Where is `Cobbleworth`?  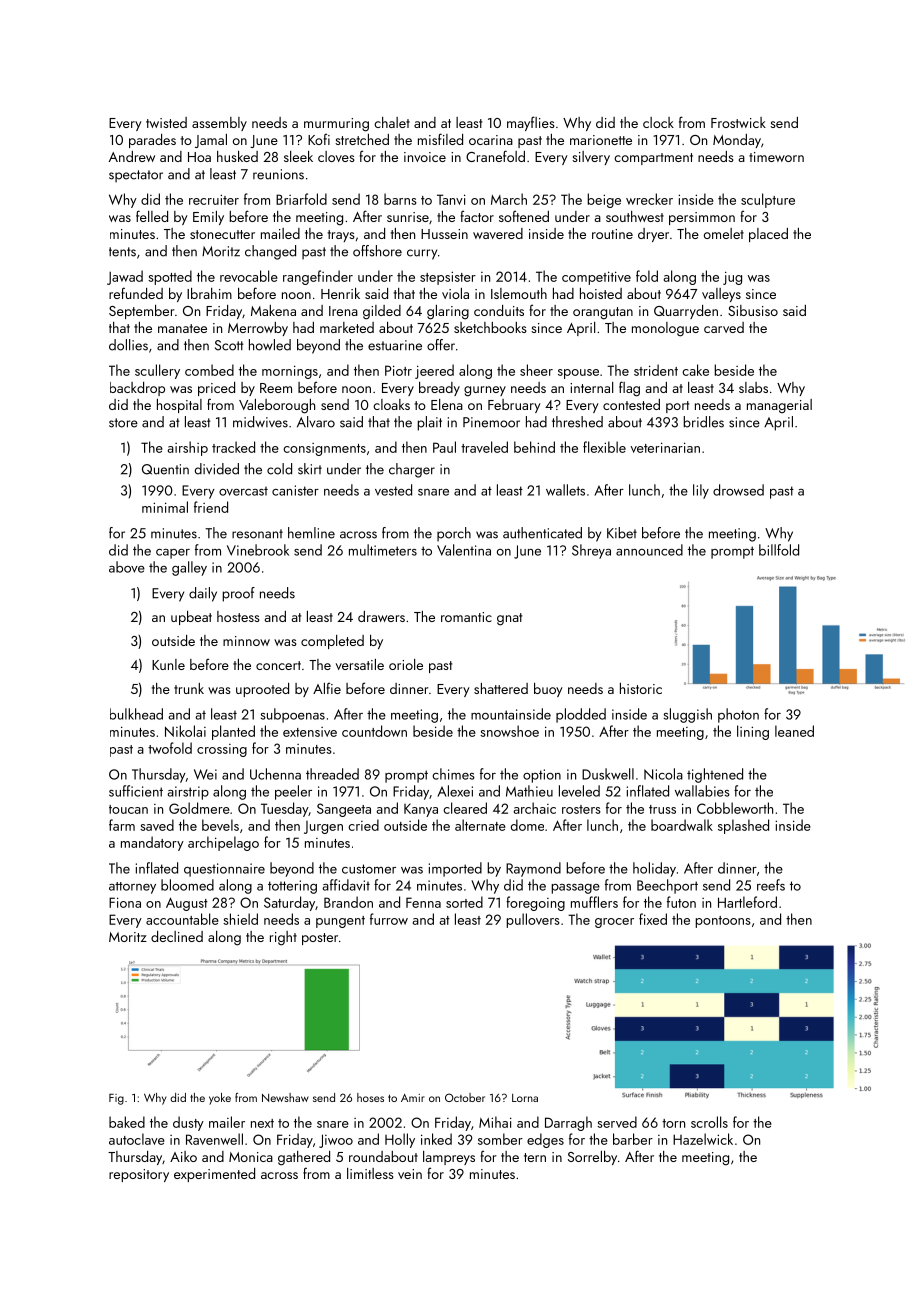
Cobbleworth is located at coordinates (735, 808).
